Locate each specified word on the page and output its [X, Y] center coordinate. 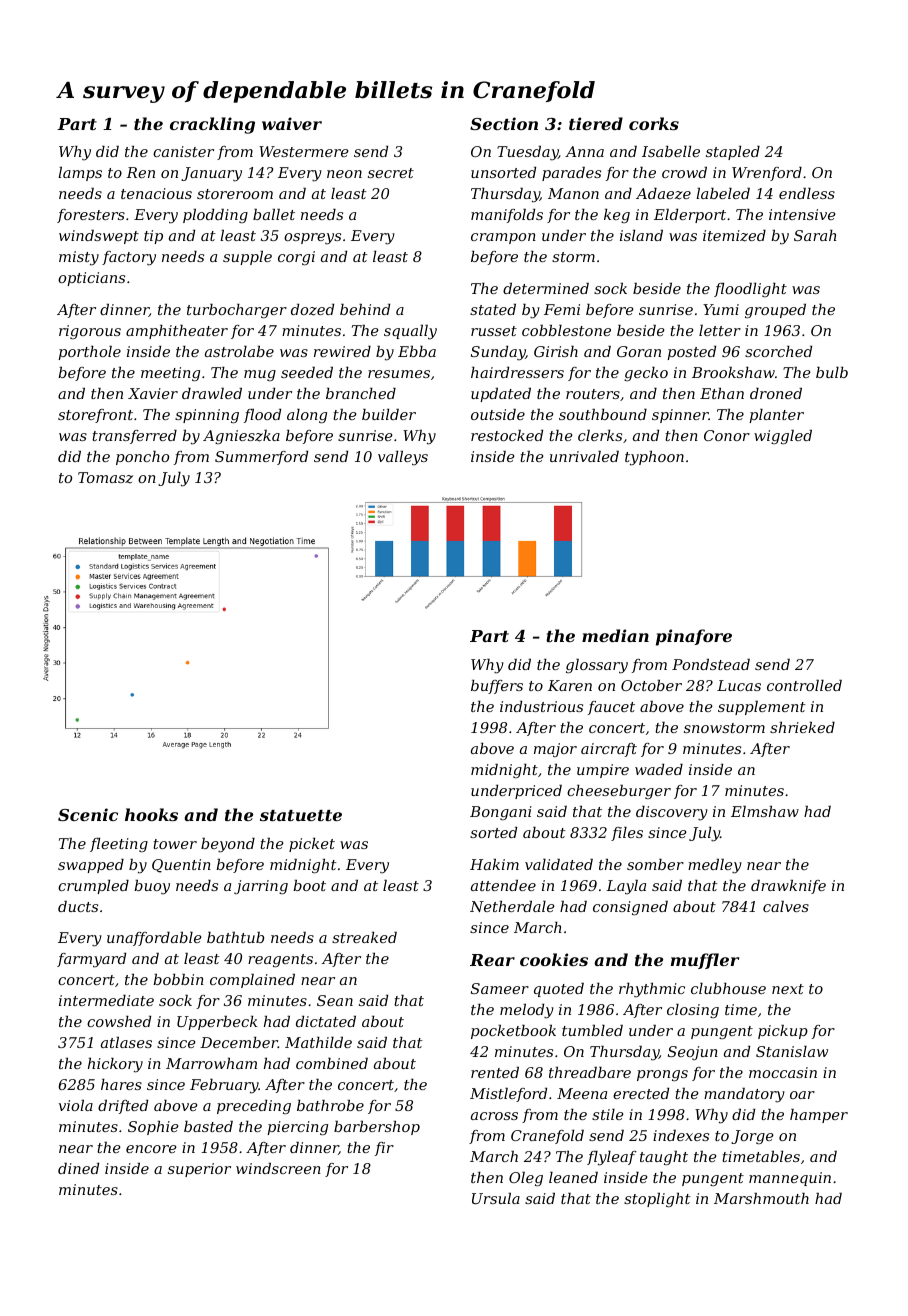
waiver [292, 123]
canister [183, 151]
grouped [775, 311]
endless [807, 193]
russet [494, 331]
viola [75, 1105]
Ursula [496, 1198]
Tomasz [105, 478]
